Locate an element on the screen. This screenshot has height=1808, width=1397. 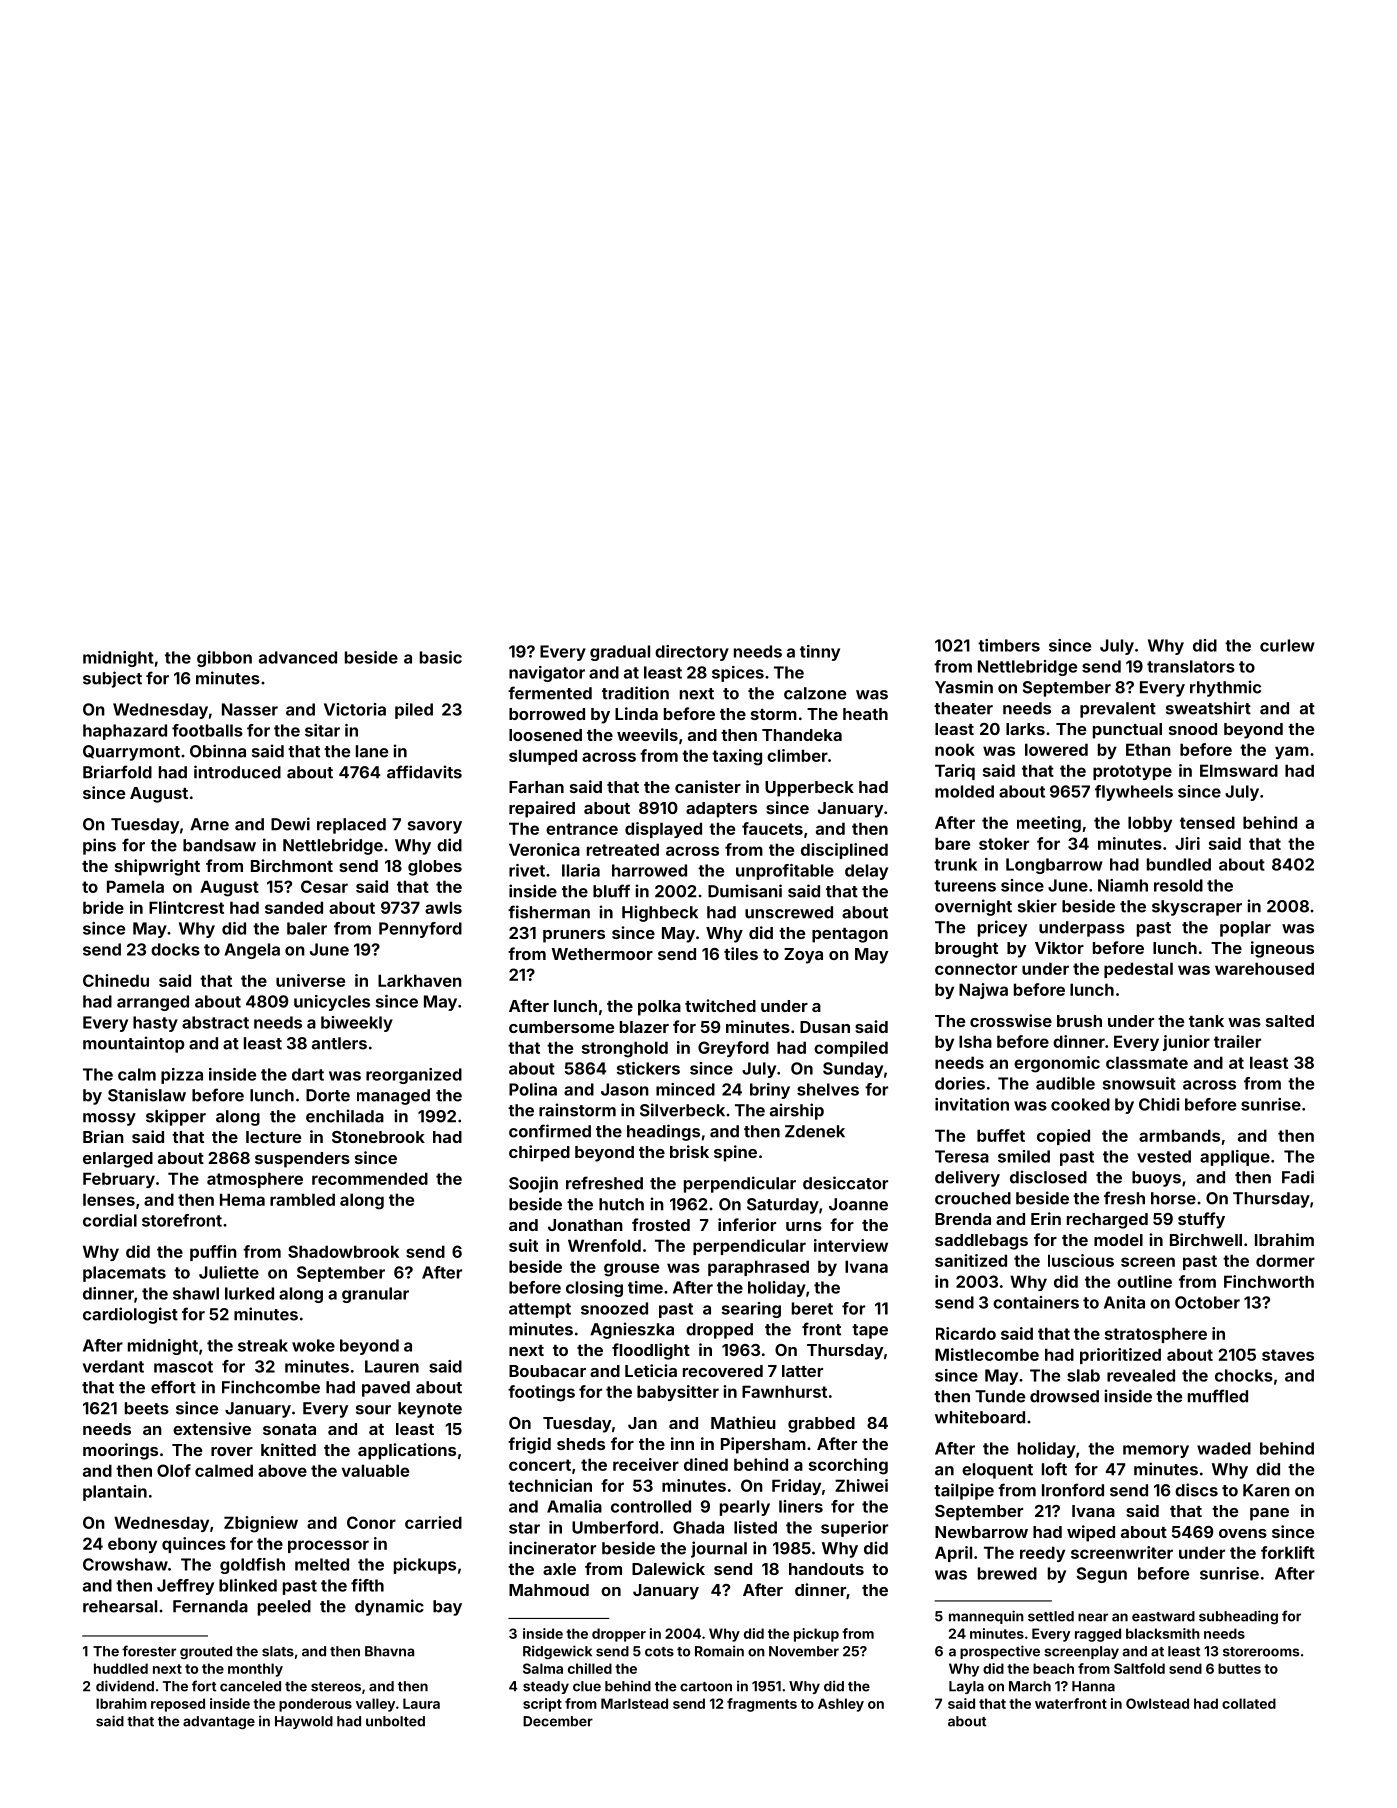
directory is located at coordinates (692, 653).
